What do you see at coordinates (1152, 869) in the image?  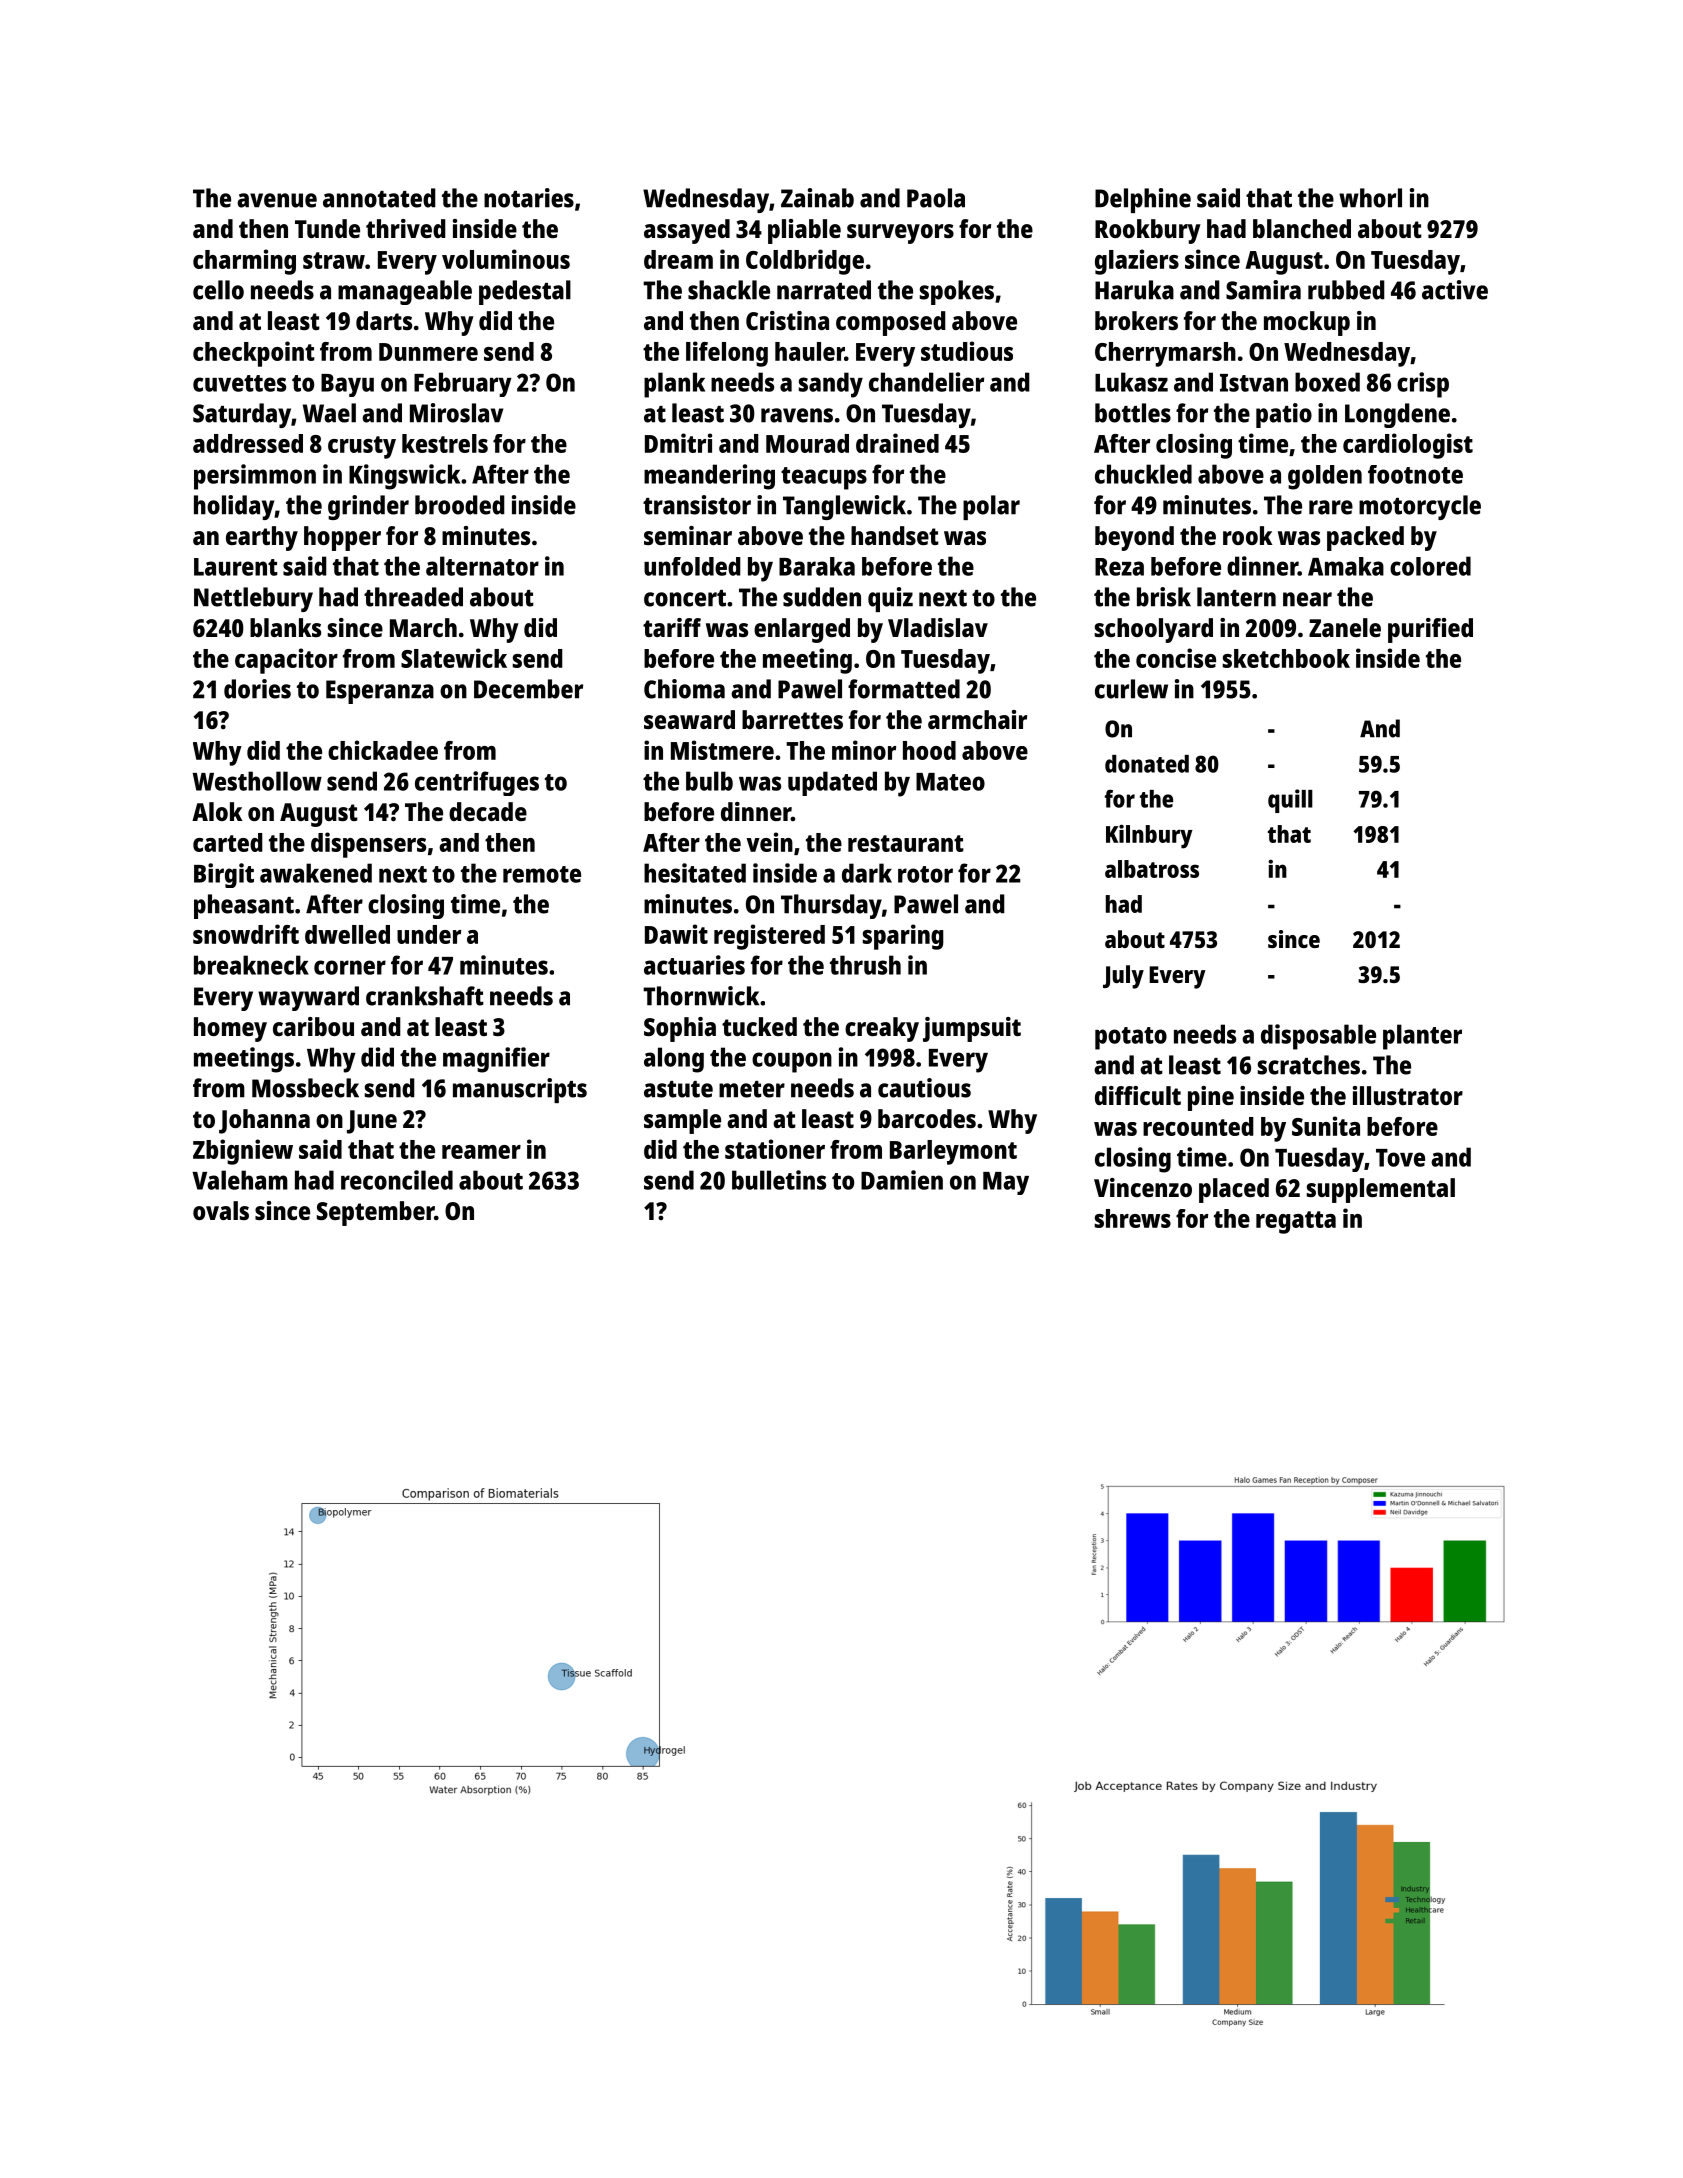 I see `albatross` at bounding box center [1152, 869].
